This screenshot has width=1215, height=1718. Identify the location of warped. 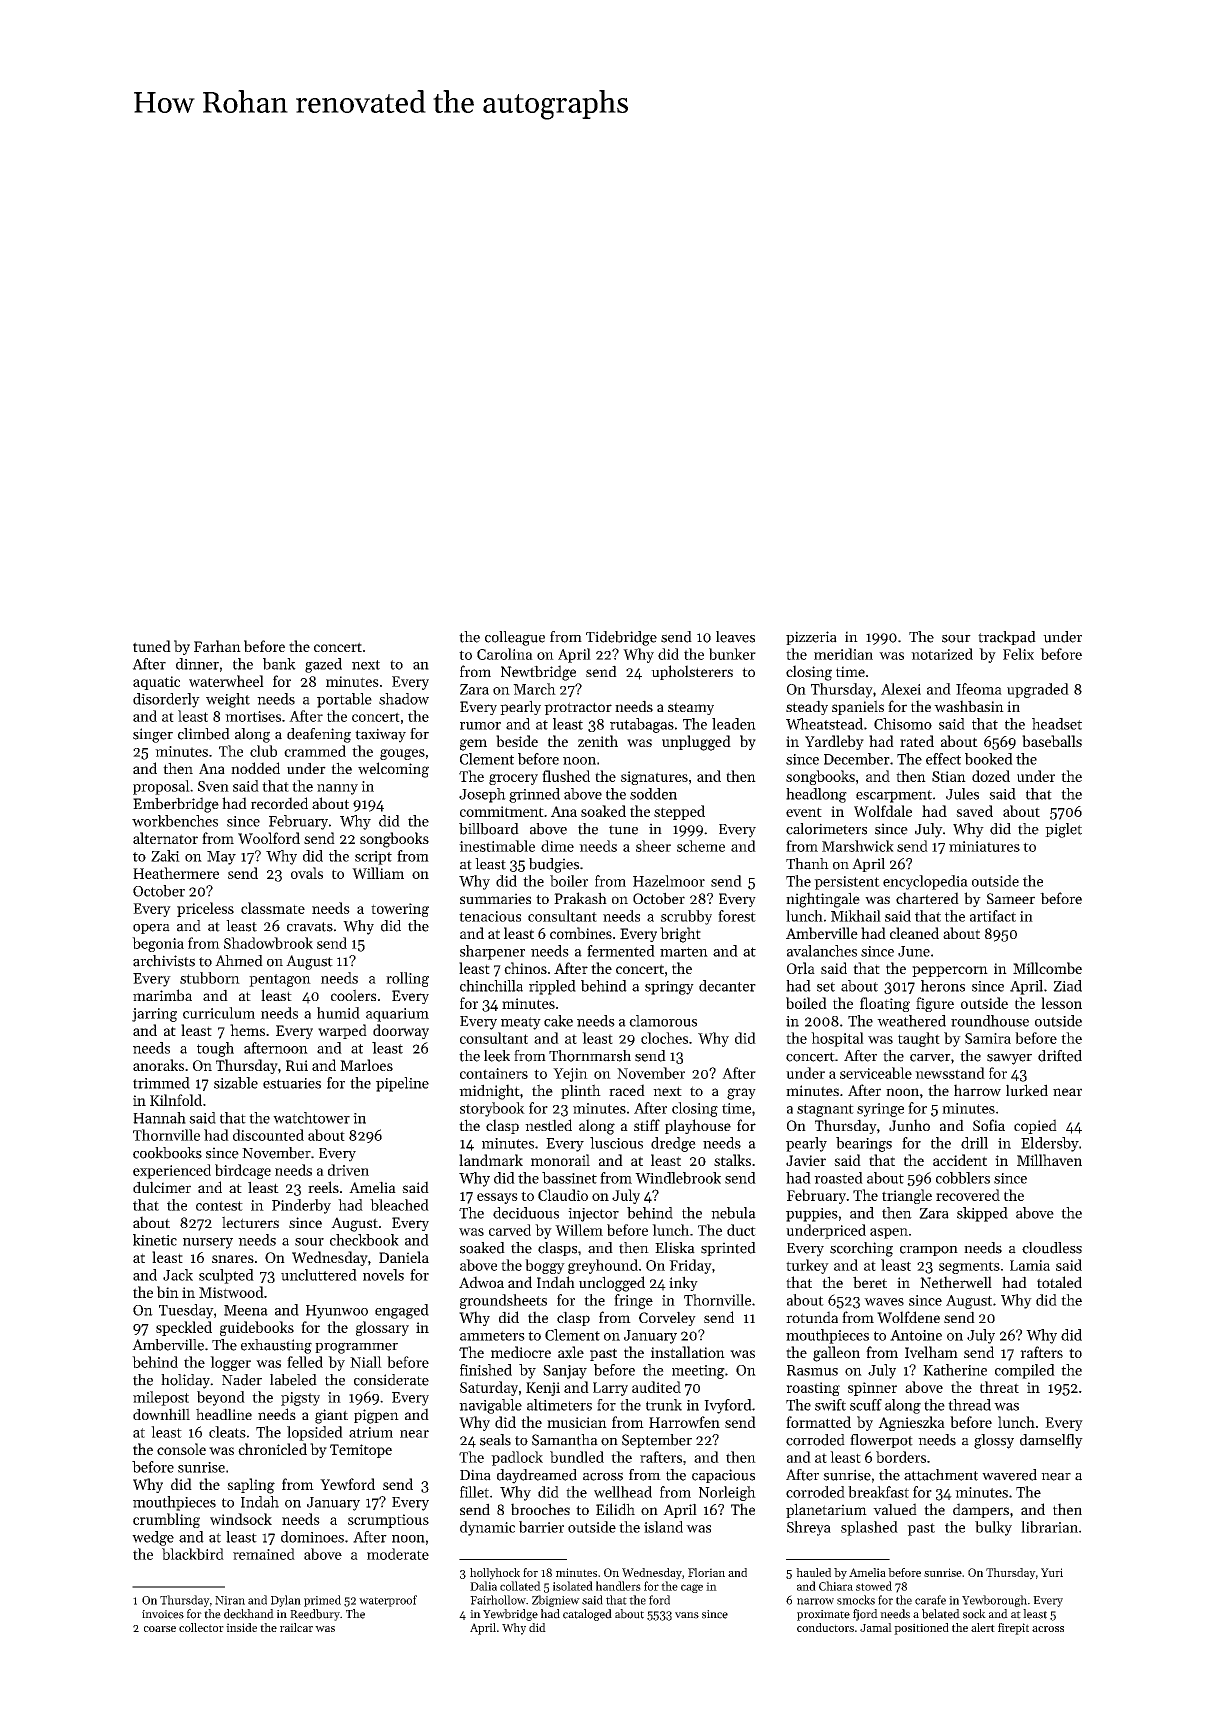
(342, 1031).
